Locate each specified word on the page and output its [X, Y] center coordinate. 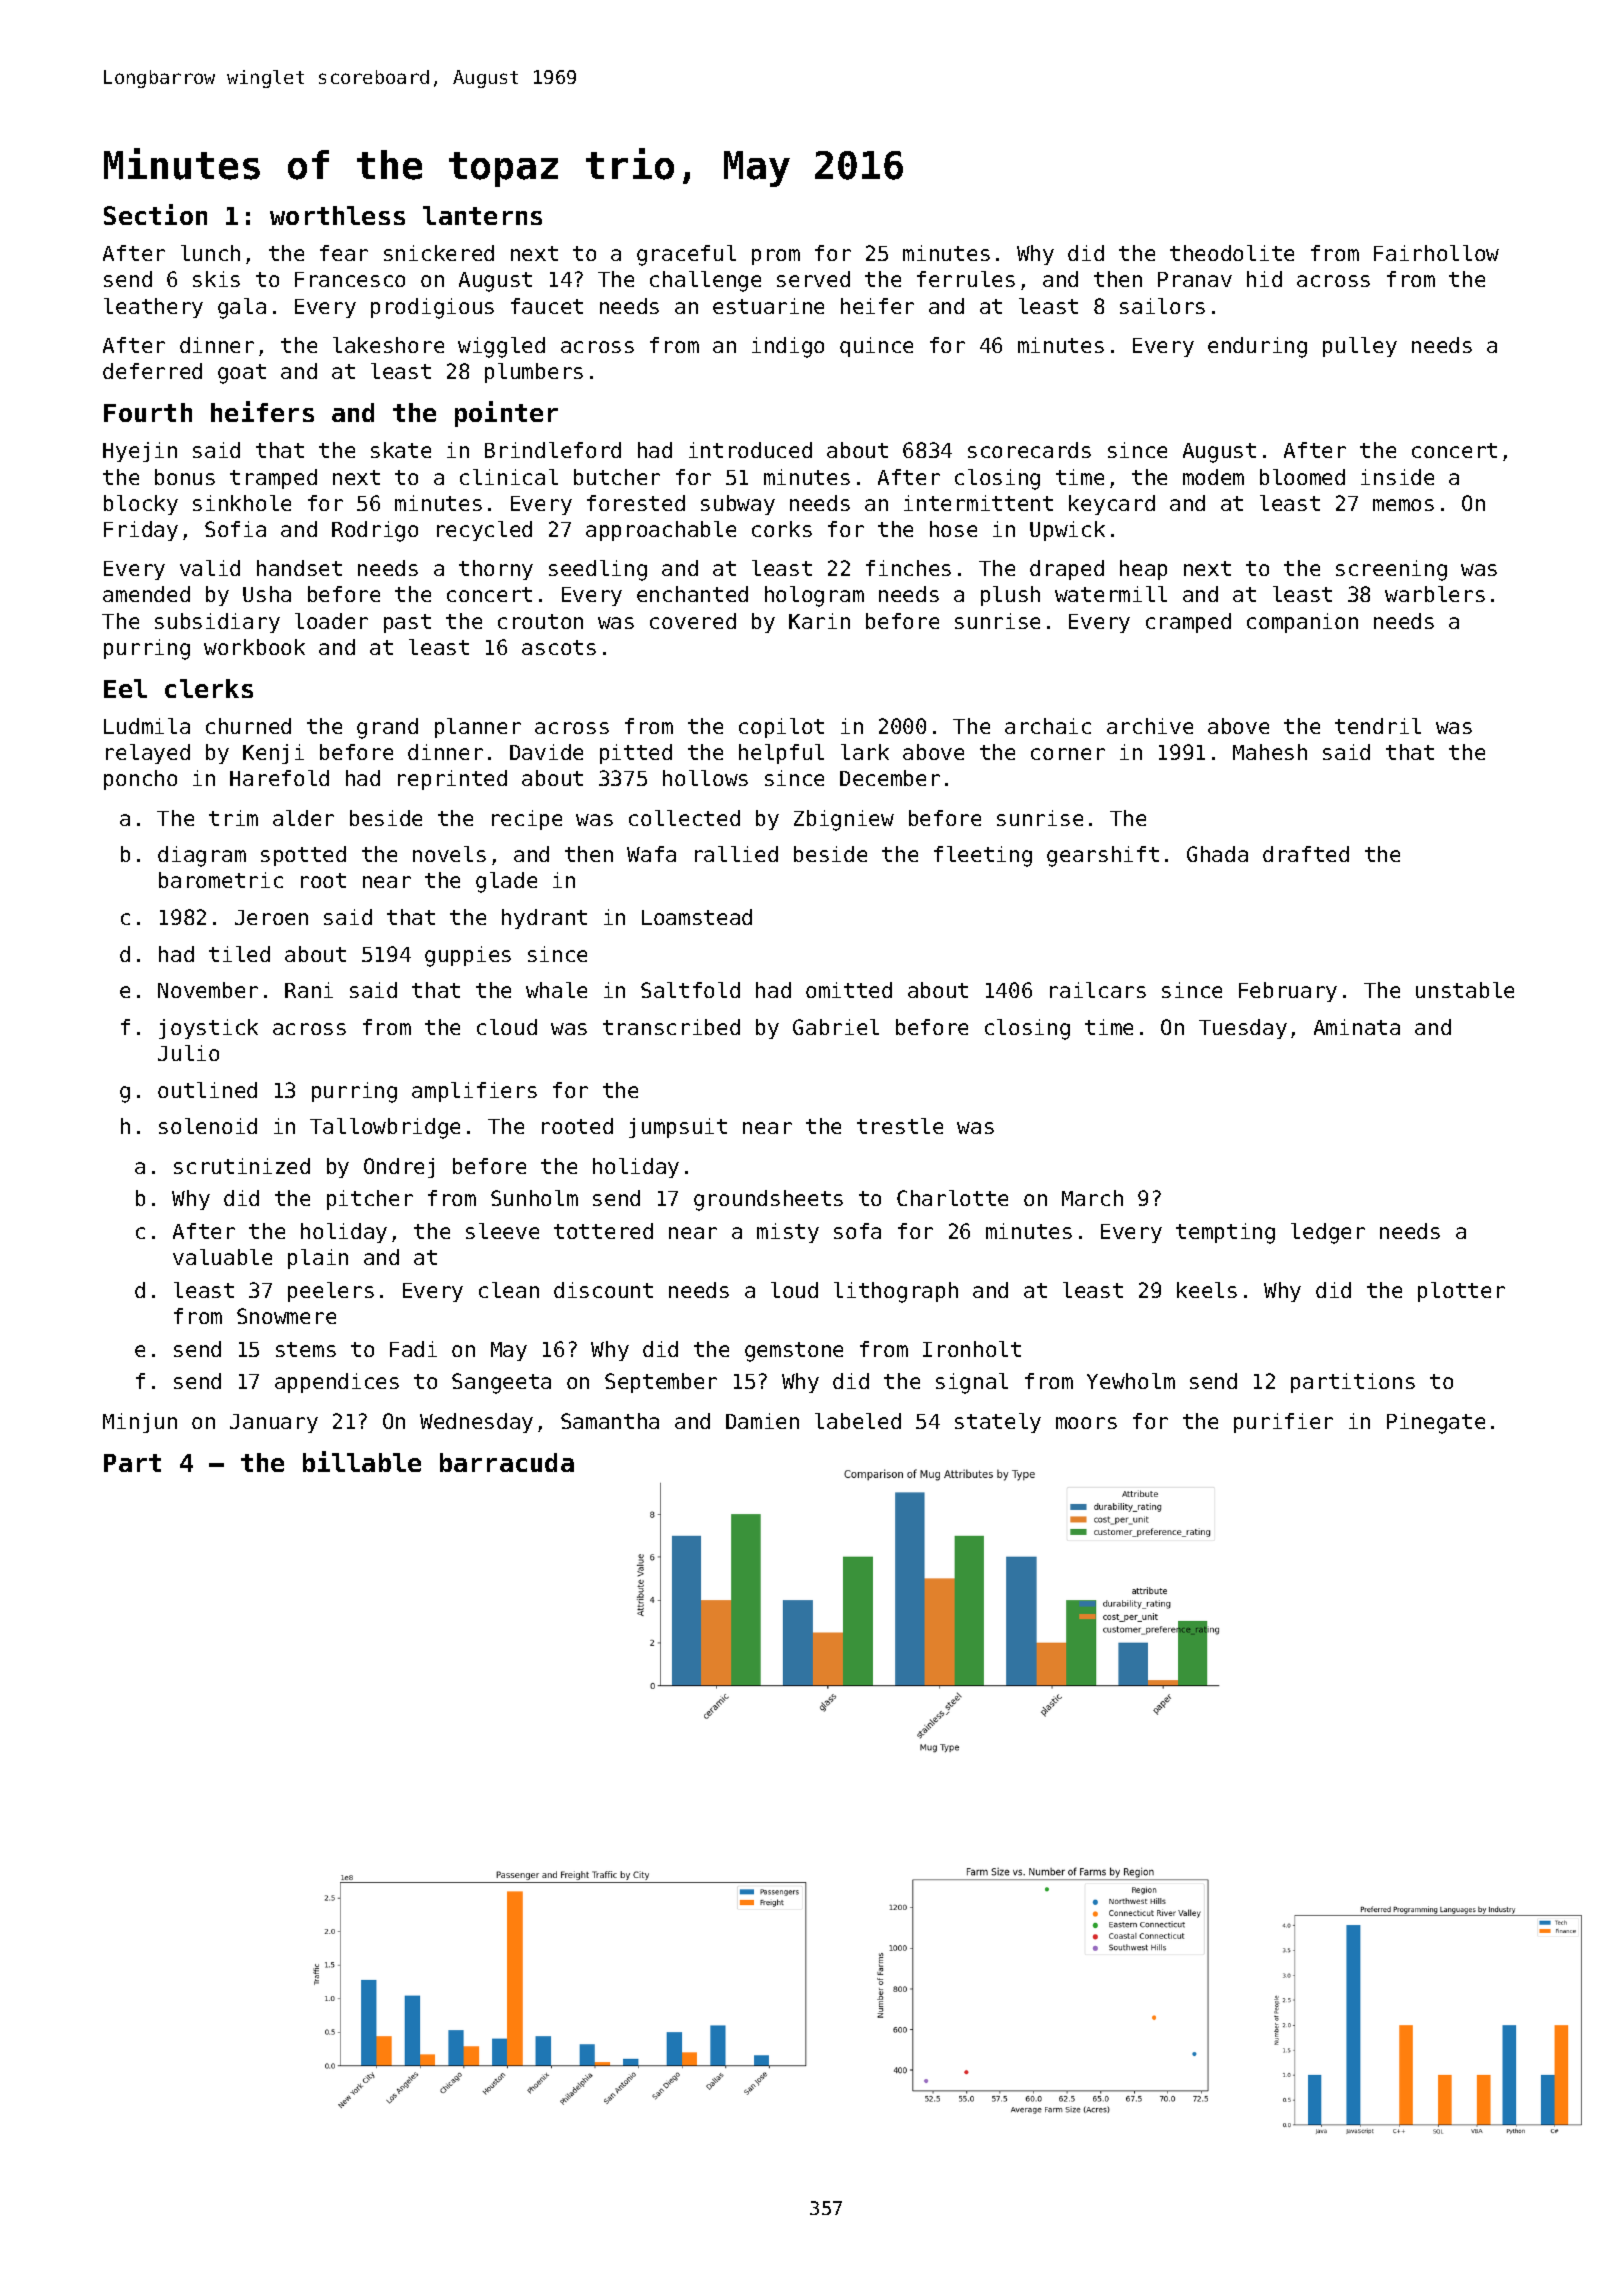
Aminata [1357, 1027]
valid [210, 568]
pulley [1360, 347]
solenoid [208, 1126]
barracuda [507, 1462]
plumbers [534, 373]
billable [362, 1461]
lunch [210, 253]
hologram [814, 596]
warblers [1435, 594]
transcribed [671, 1027]
